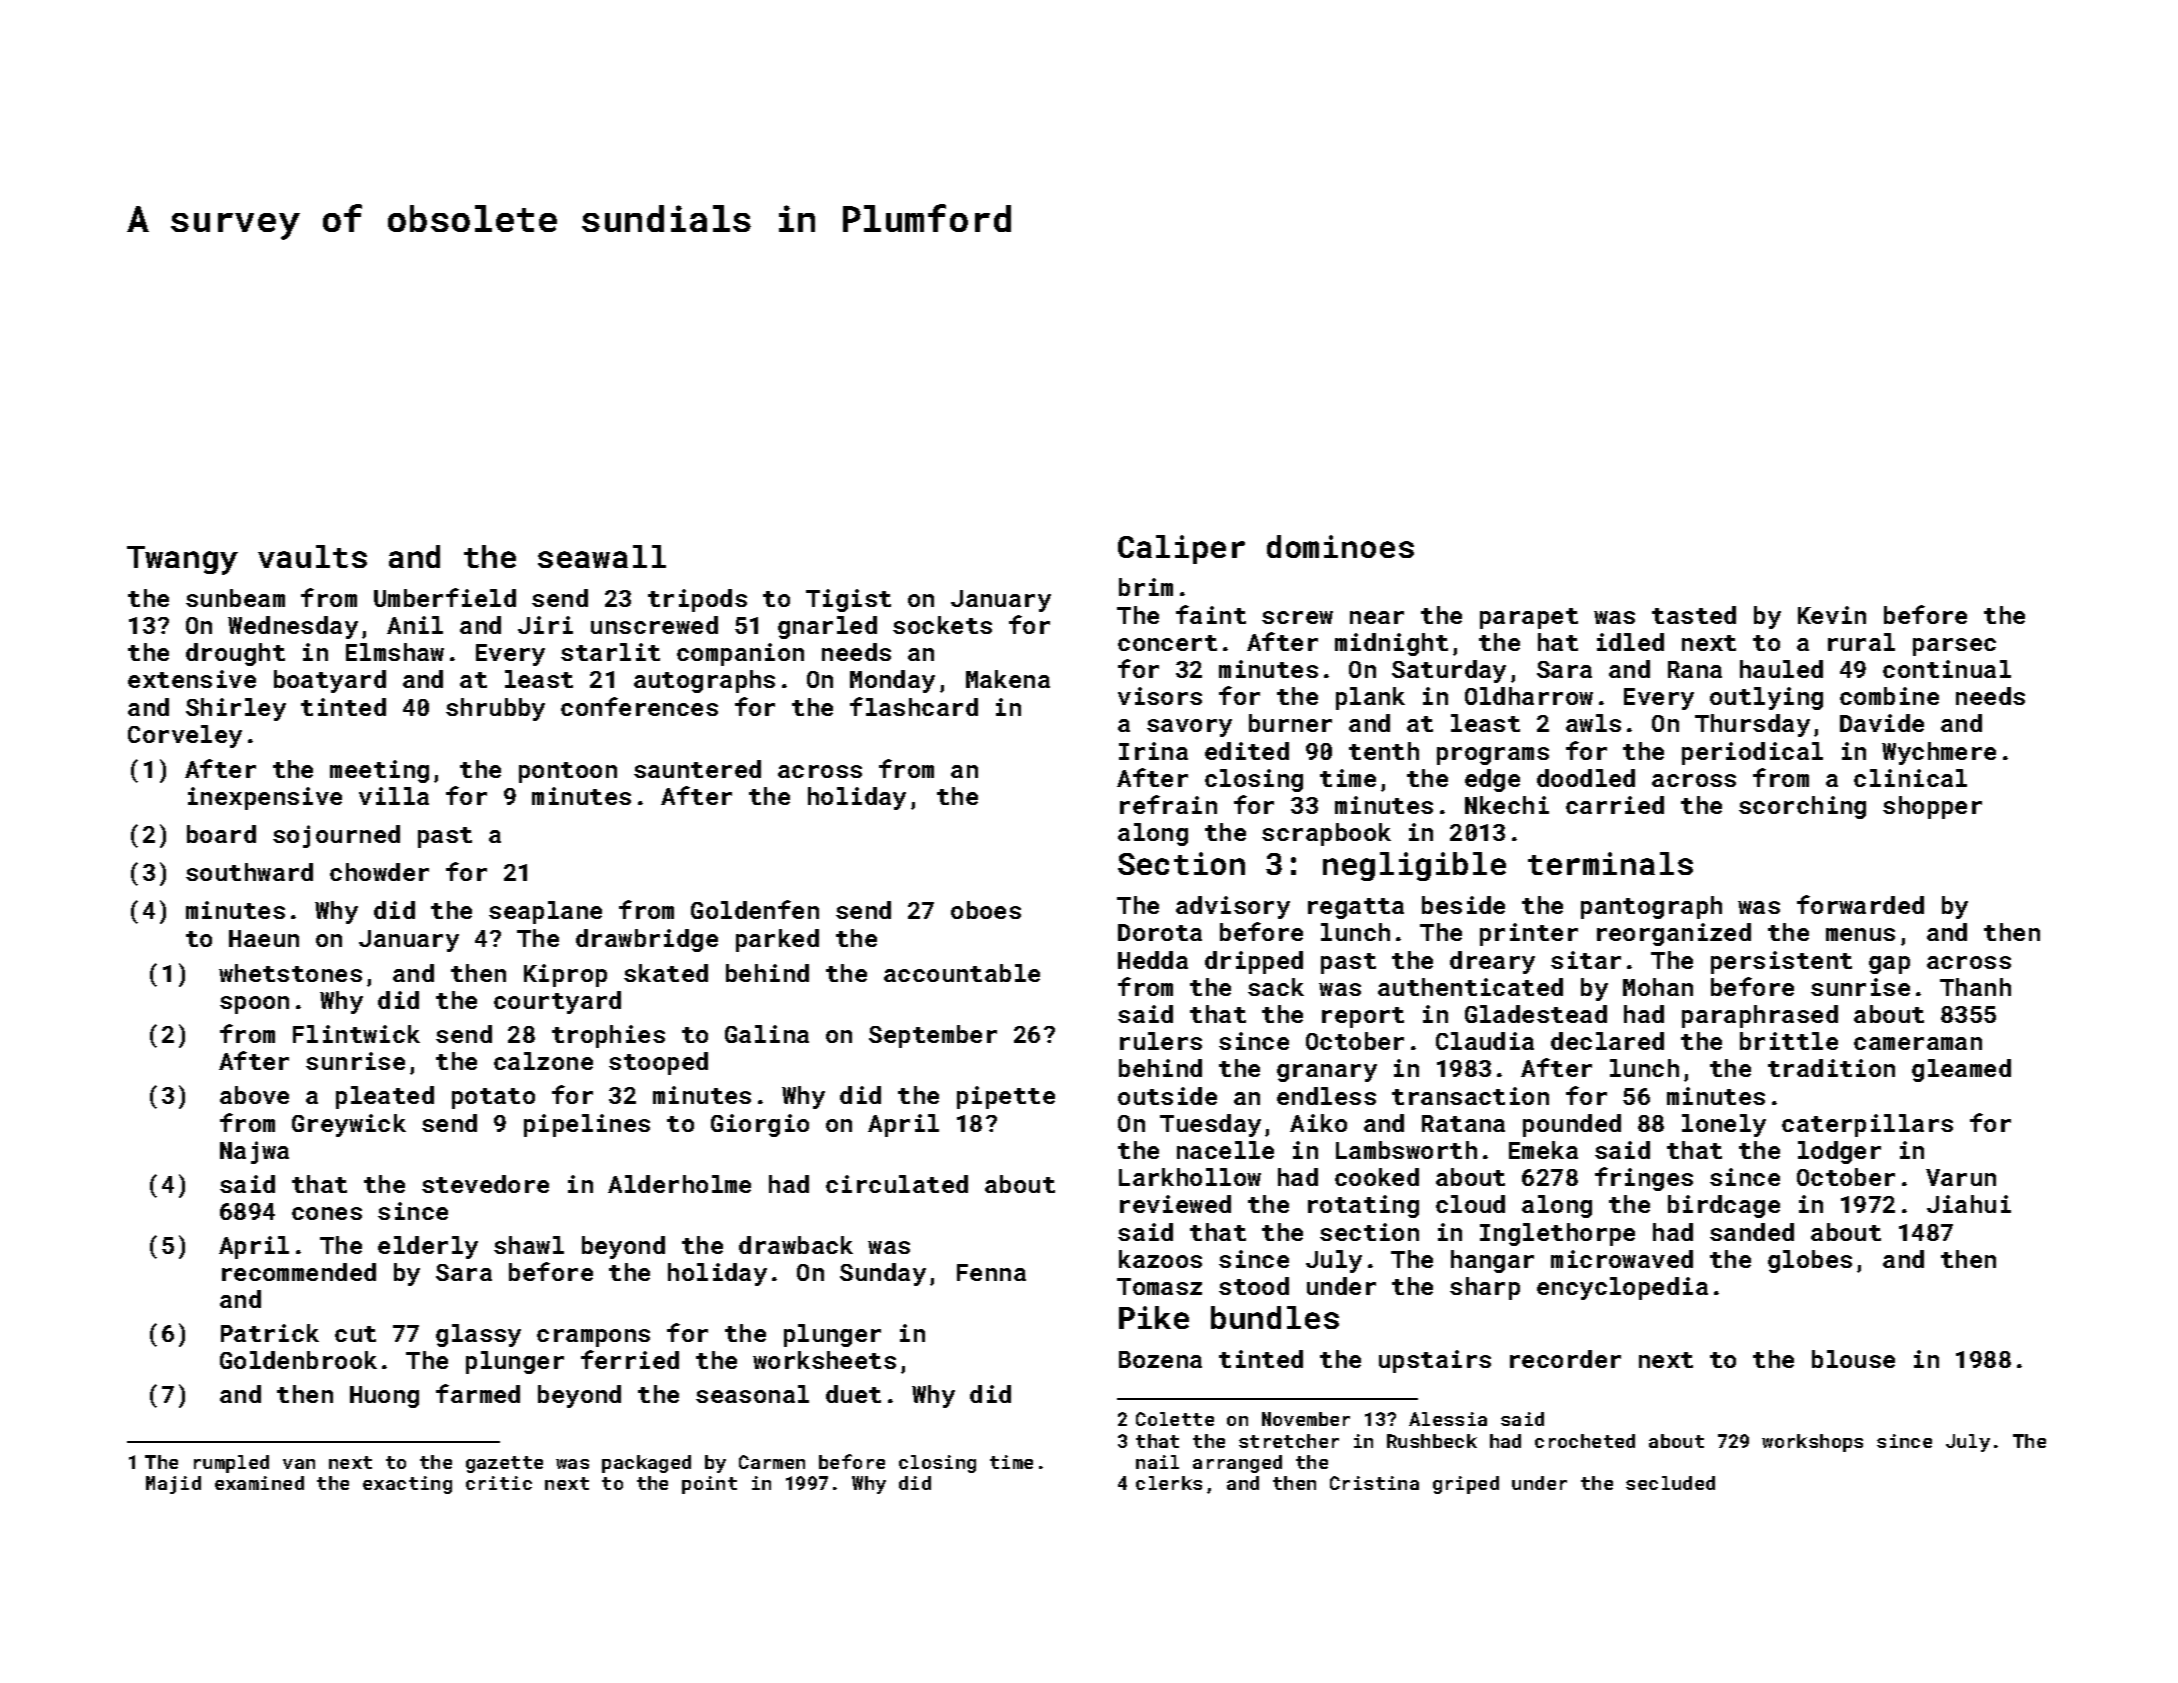  What do you see at coordinates (173, 1485) in the image?
I see `Majid` at bounding box center [173, 1485].
